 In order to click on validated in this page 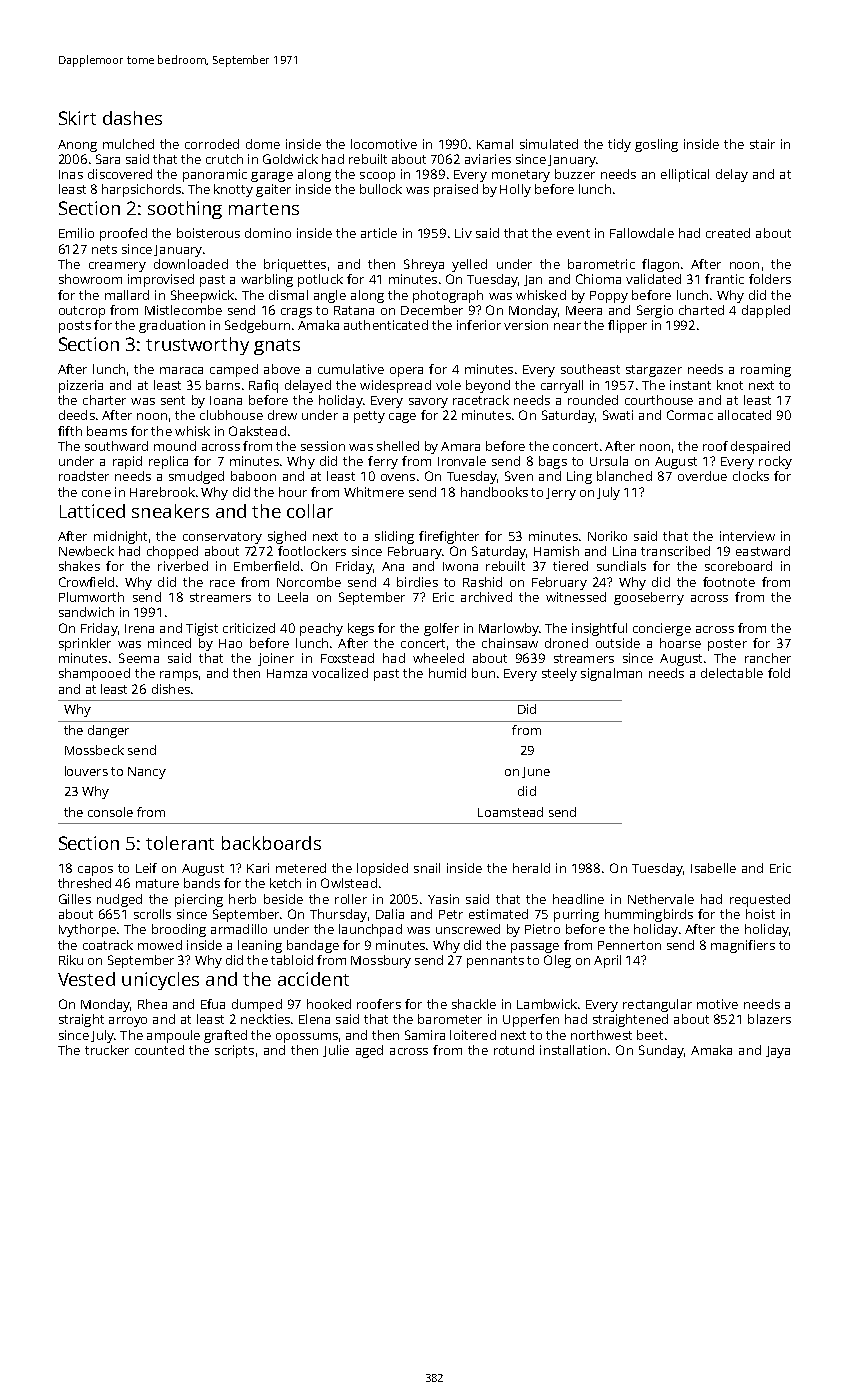, I will do `click(653, 279)`.
